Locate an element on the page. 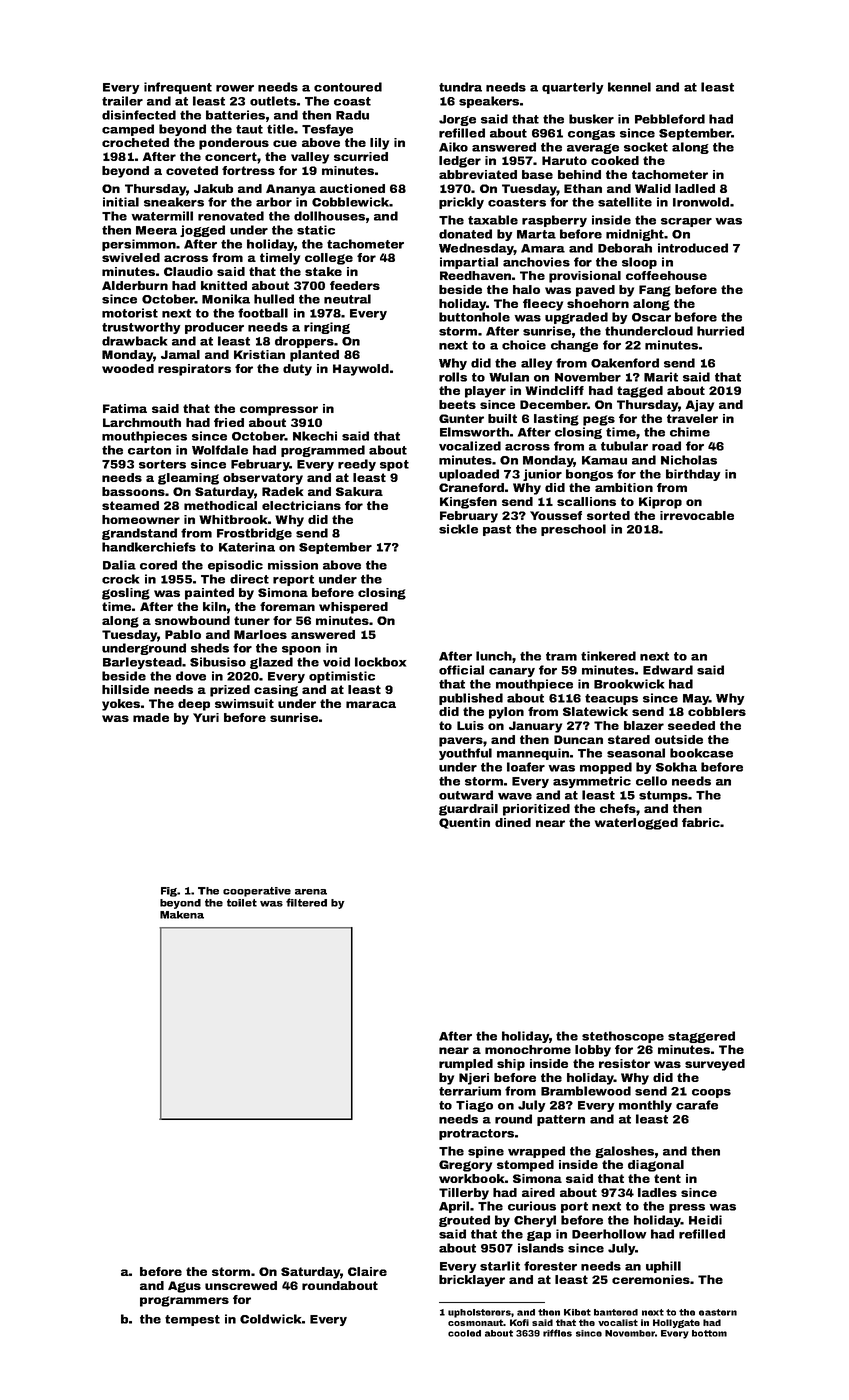 Image resolution: width=849 pixels, height=1400 pixels. whispered is located at coordinates (353, 608).
